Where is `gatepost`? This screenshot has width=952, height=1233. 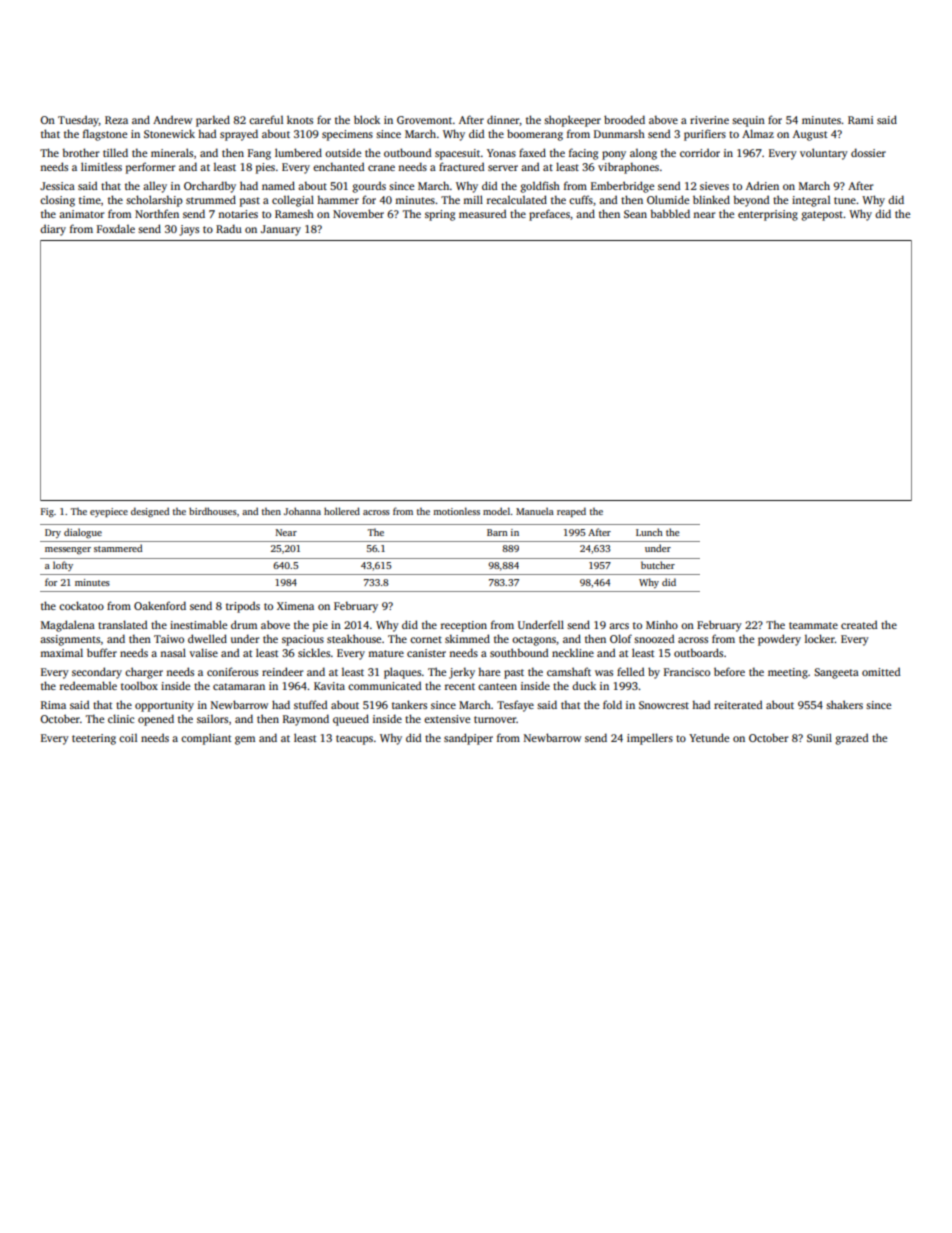
gatepost is located at coordinates (822, 216).
